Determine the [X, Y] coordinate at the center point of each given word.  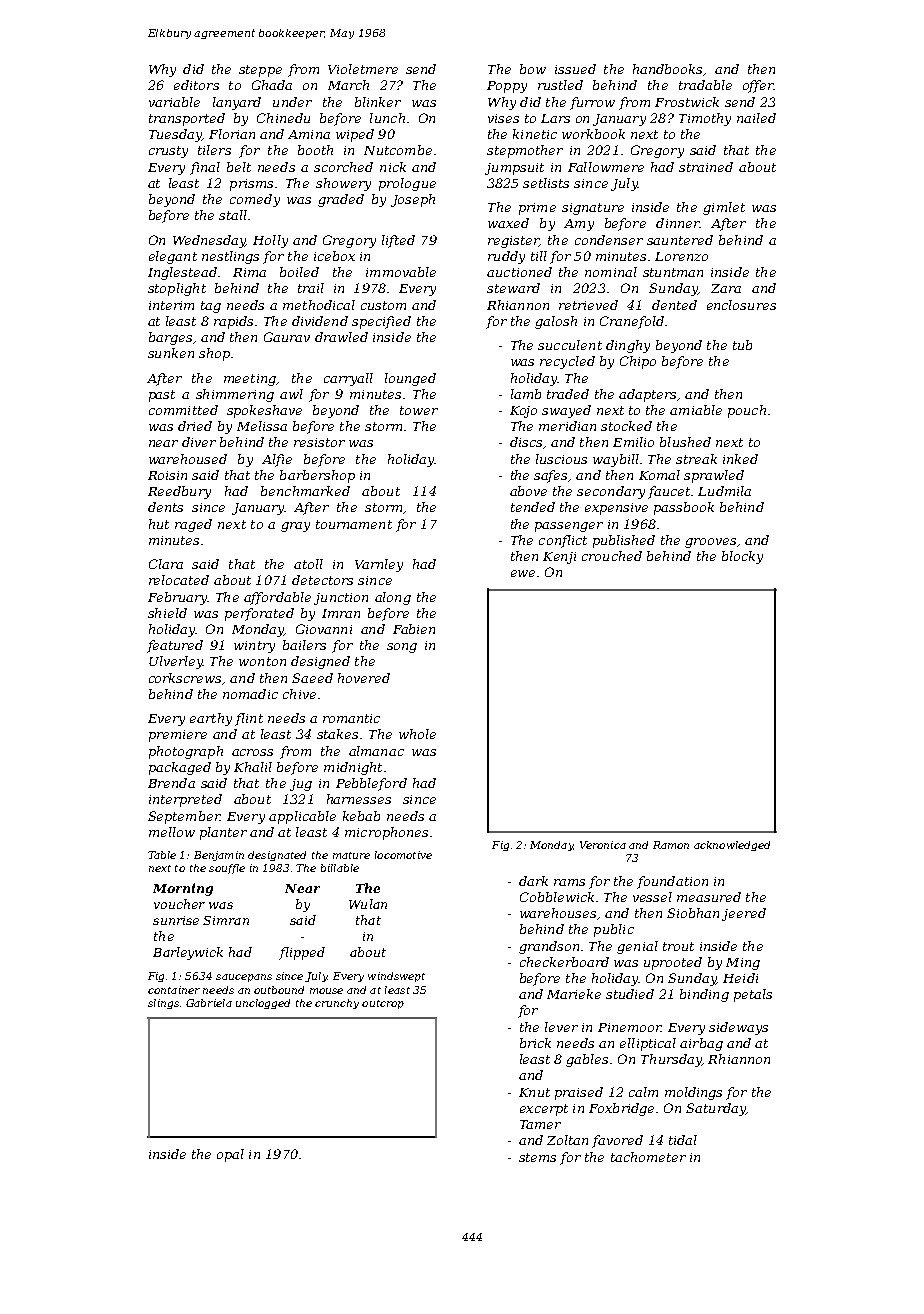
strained [706, 167]
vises [503, 118]
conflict [563, 541]
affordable [277, 598]
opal [230, 1155]
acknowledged [732, 846]
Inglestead [182, 273]
